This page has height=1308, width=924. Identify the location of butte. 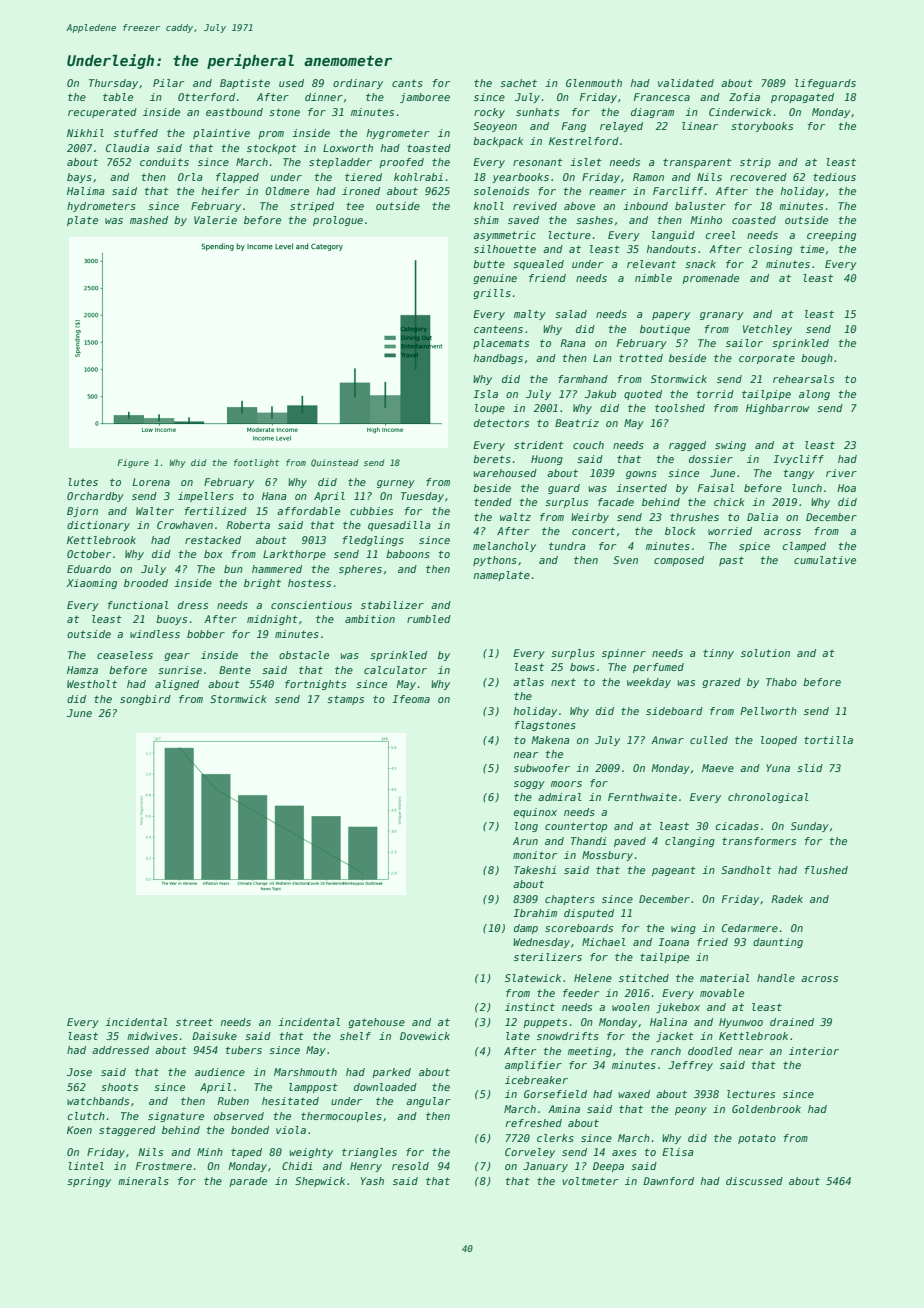
(489, 264).
